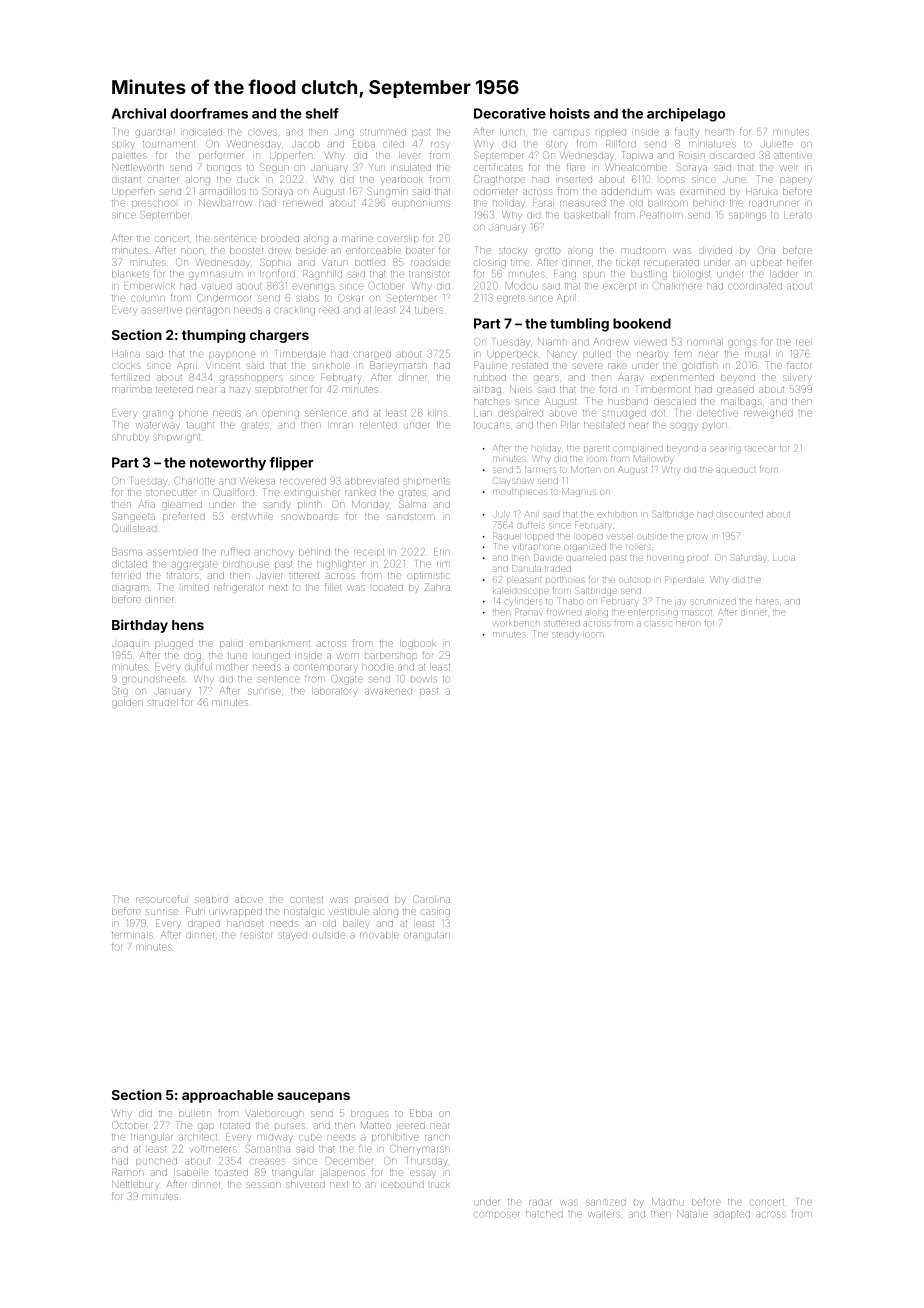 The width and height of the screenshot is (924, 1308). I want to click on bowls, so click(424, 680).
